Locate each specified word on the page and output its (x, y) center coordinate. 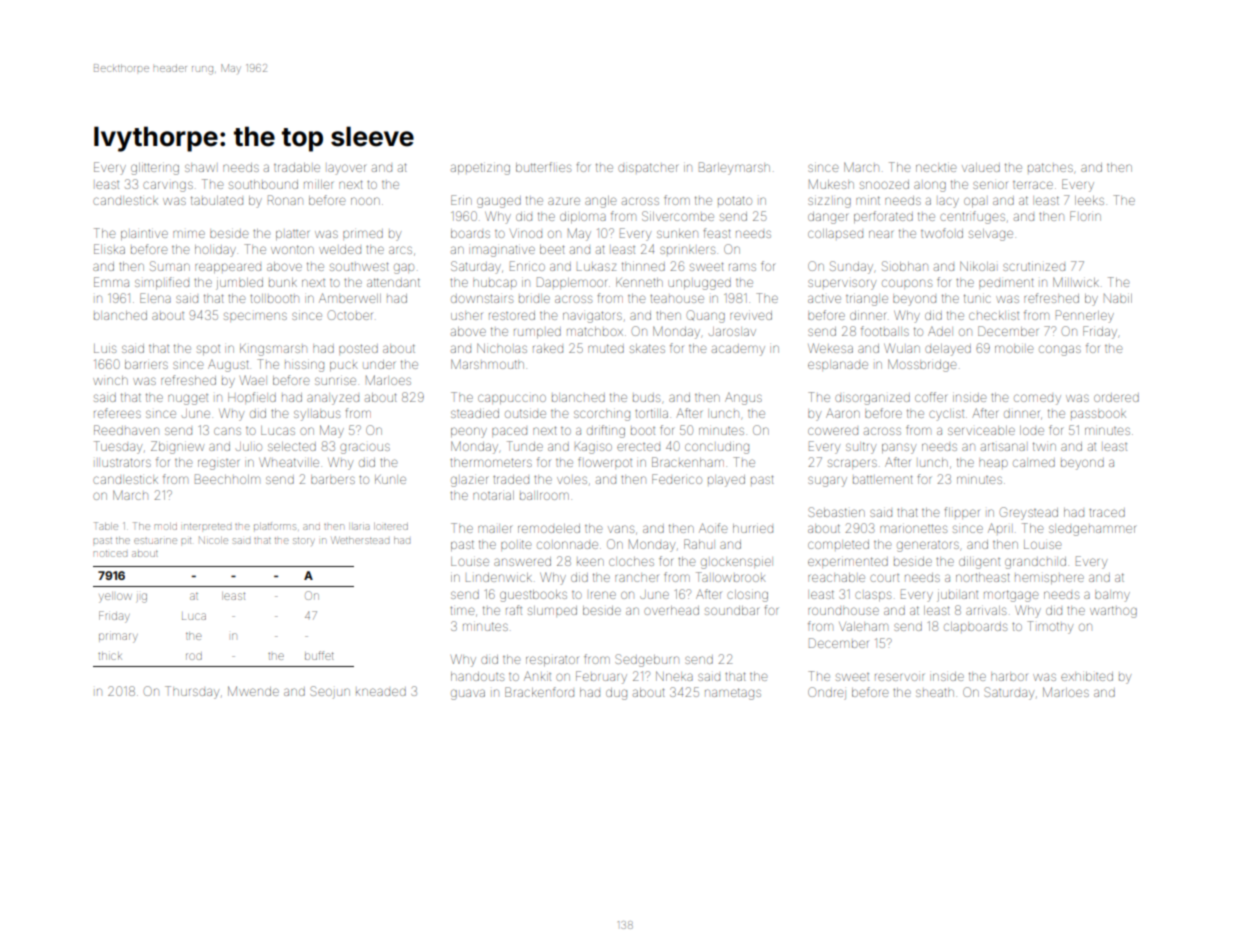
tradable (297, 167)
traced (1107, 513)
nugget (188, 399)
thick (110, 656)
